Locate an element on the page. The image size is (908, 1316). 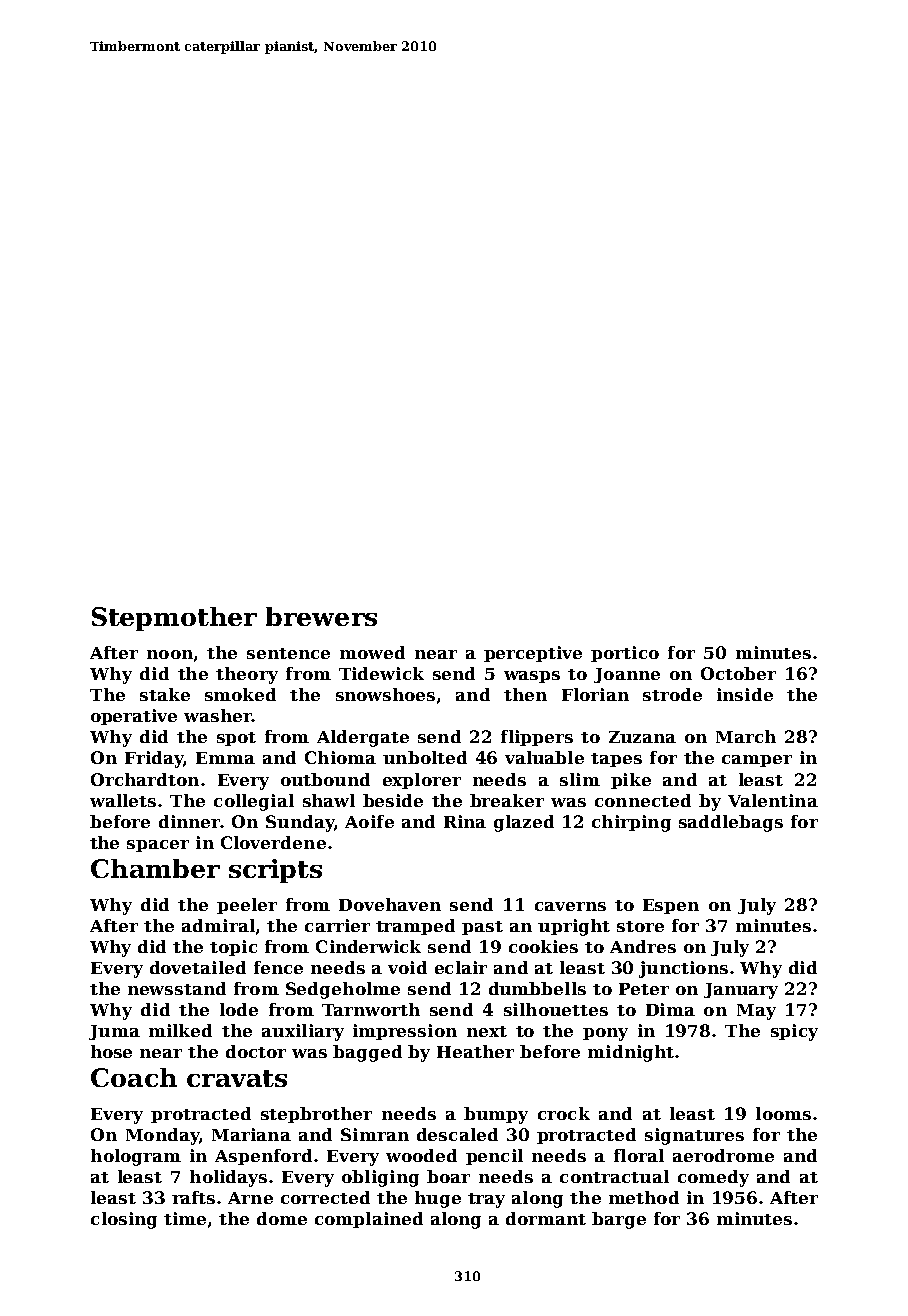
dumbbells is located at coordinates (537, 988).
